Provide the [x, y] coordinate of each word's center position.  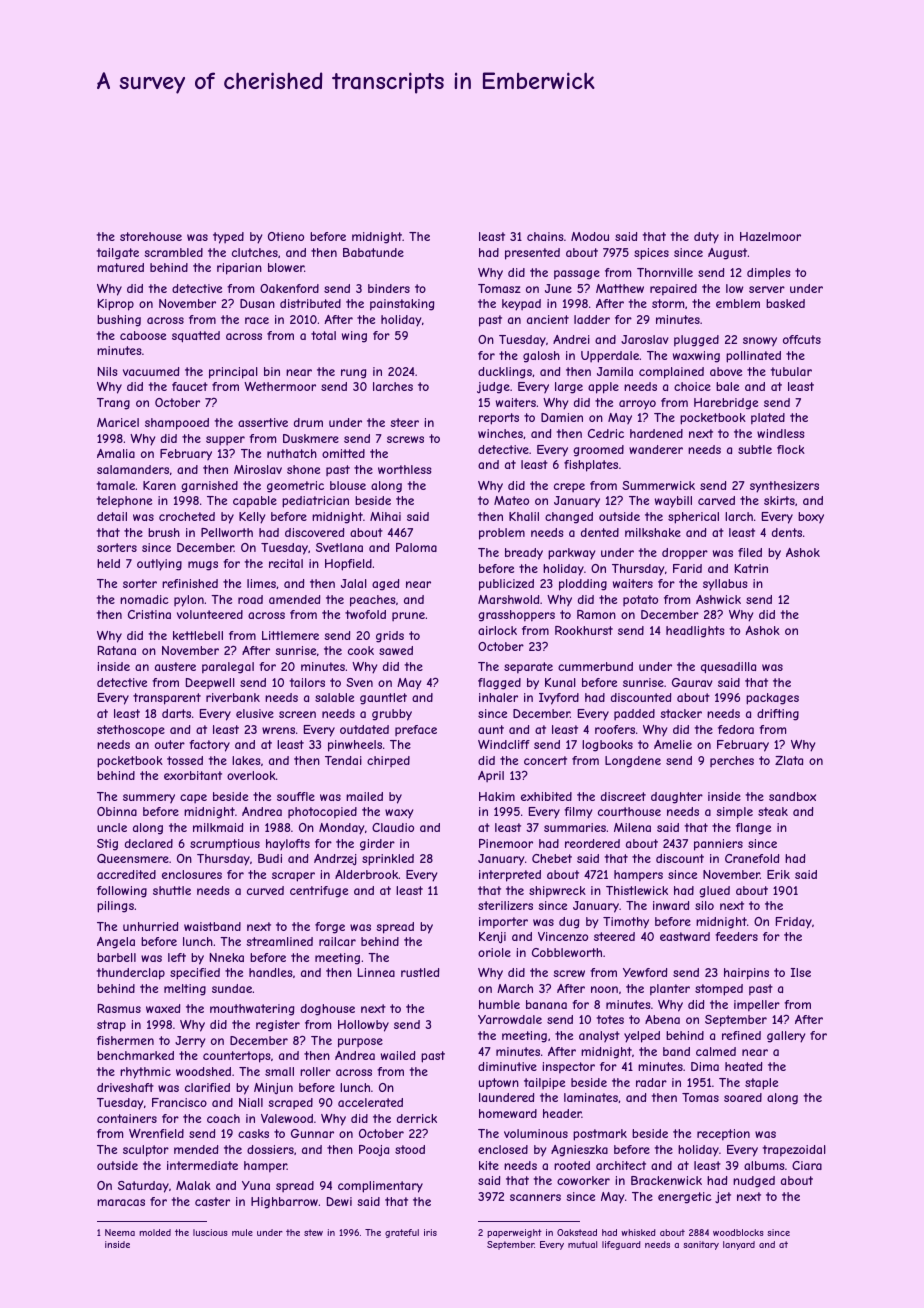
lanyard [739, 1245]
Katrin [751, 568]
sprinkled [388, 860]
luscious [210, 1232]
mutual [582, 1244]
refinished [190, 583]
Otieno [286, 236]
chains [545, 236]
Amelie [673, 744]
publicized [506, 585]
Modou [590, 236]
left [177, 957]
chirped [388, 761]
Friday [794, 923]
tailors [307, 682]
